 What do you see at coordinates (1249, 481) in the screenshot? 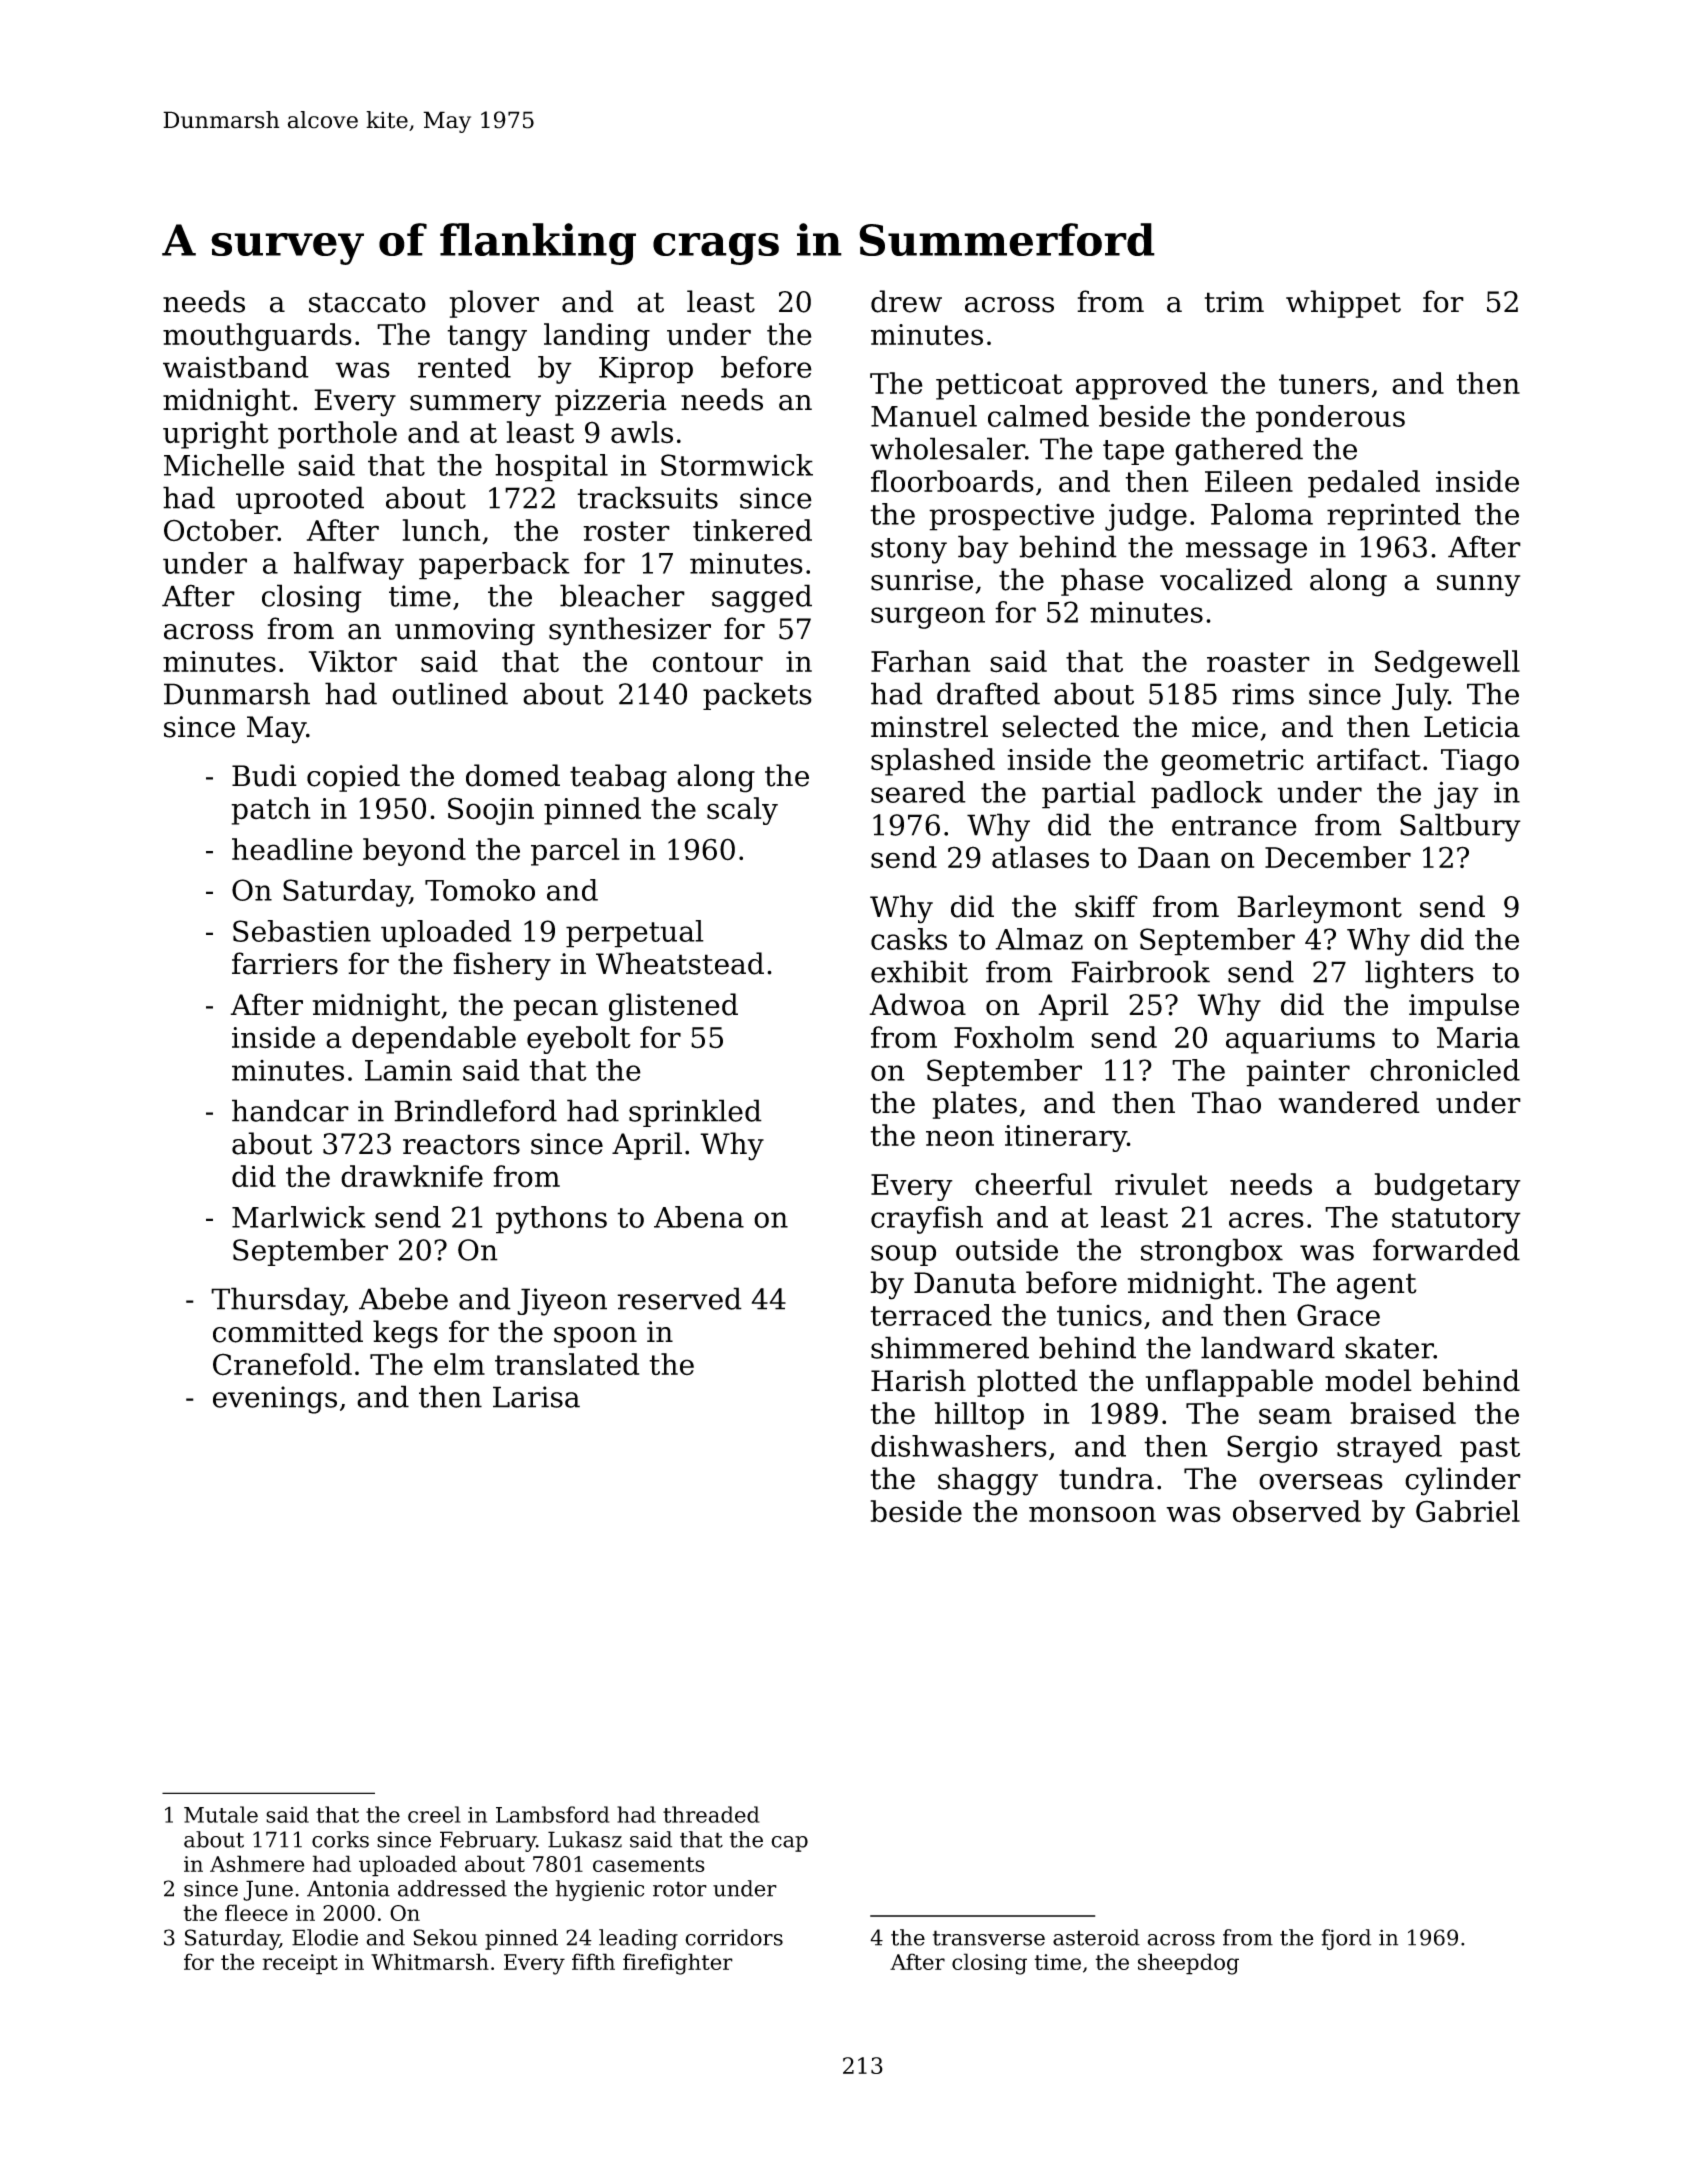
I see `Eileen` at bounding box center [1249, 481].
